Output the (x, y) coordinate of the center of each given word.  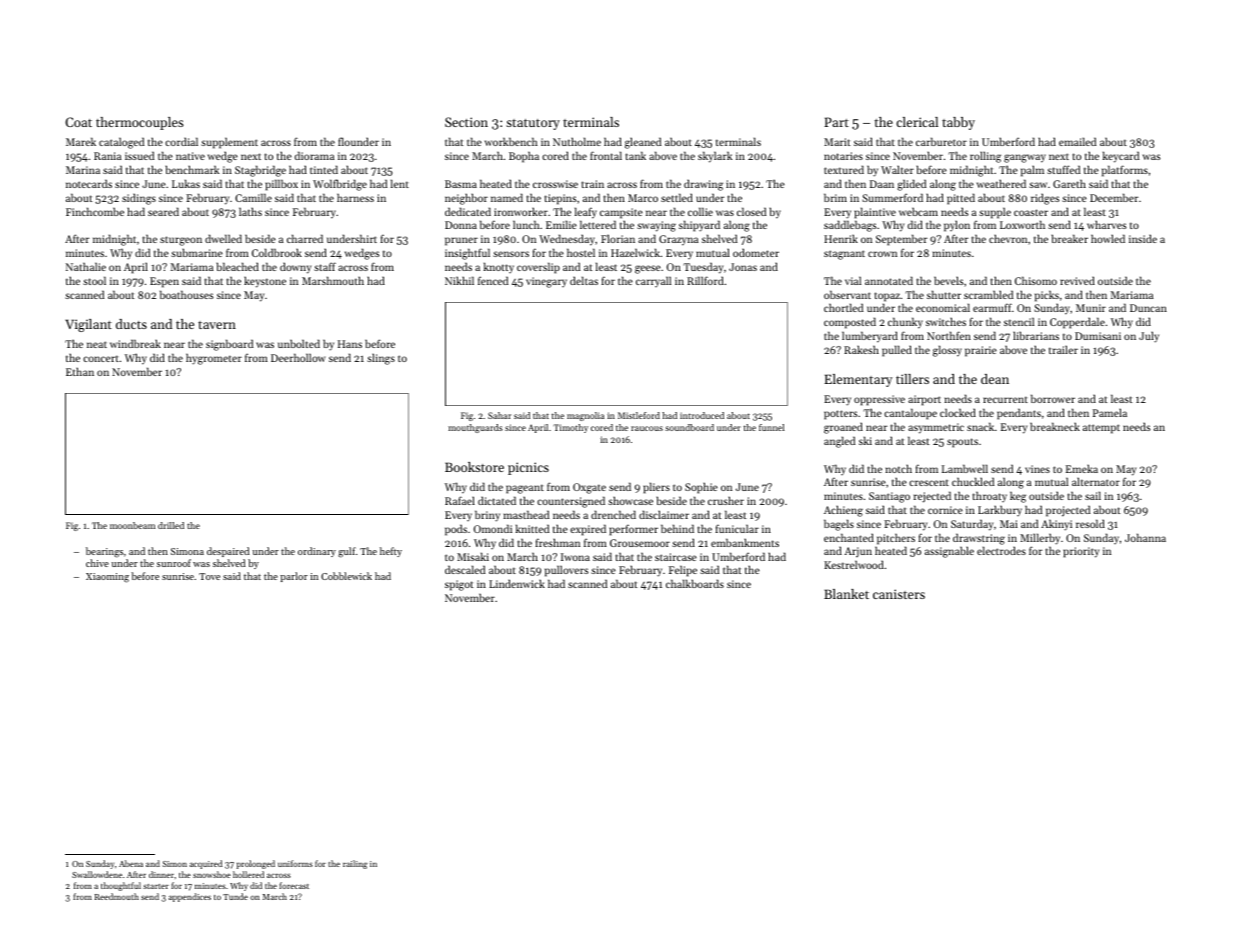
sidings (139, 199)
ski (865, 440)
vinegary (546, 282)
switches (946, 321)
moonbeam (132, 525)
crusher (726, 500)
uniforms (295, 863)
